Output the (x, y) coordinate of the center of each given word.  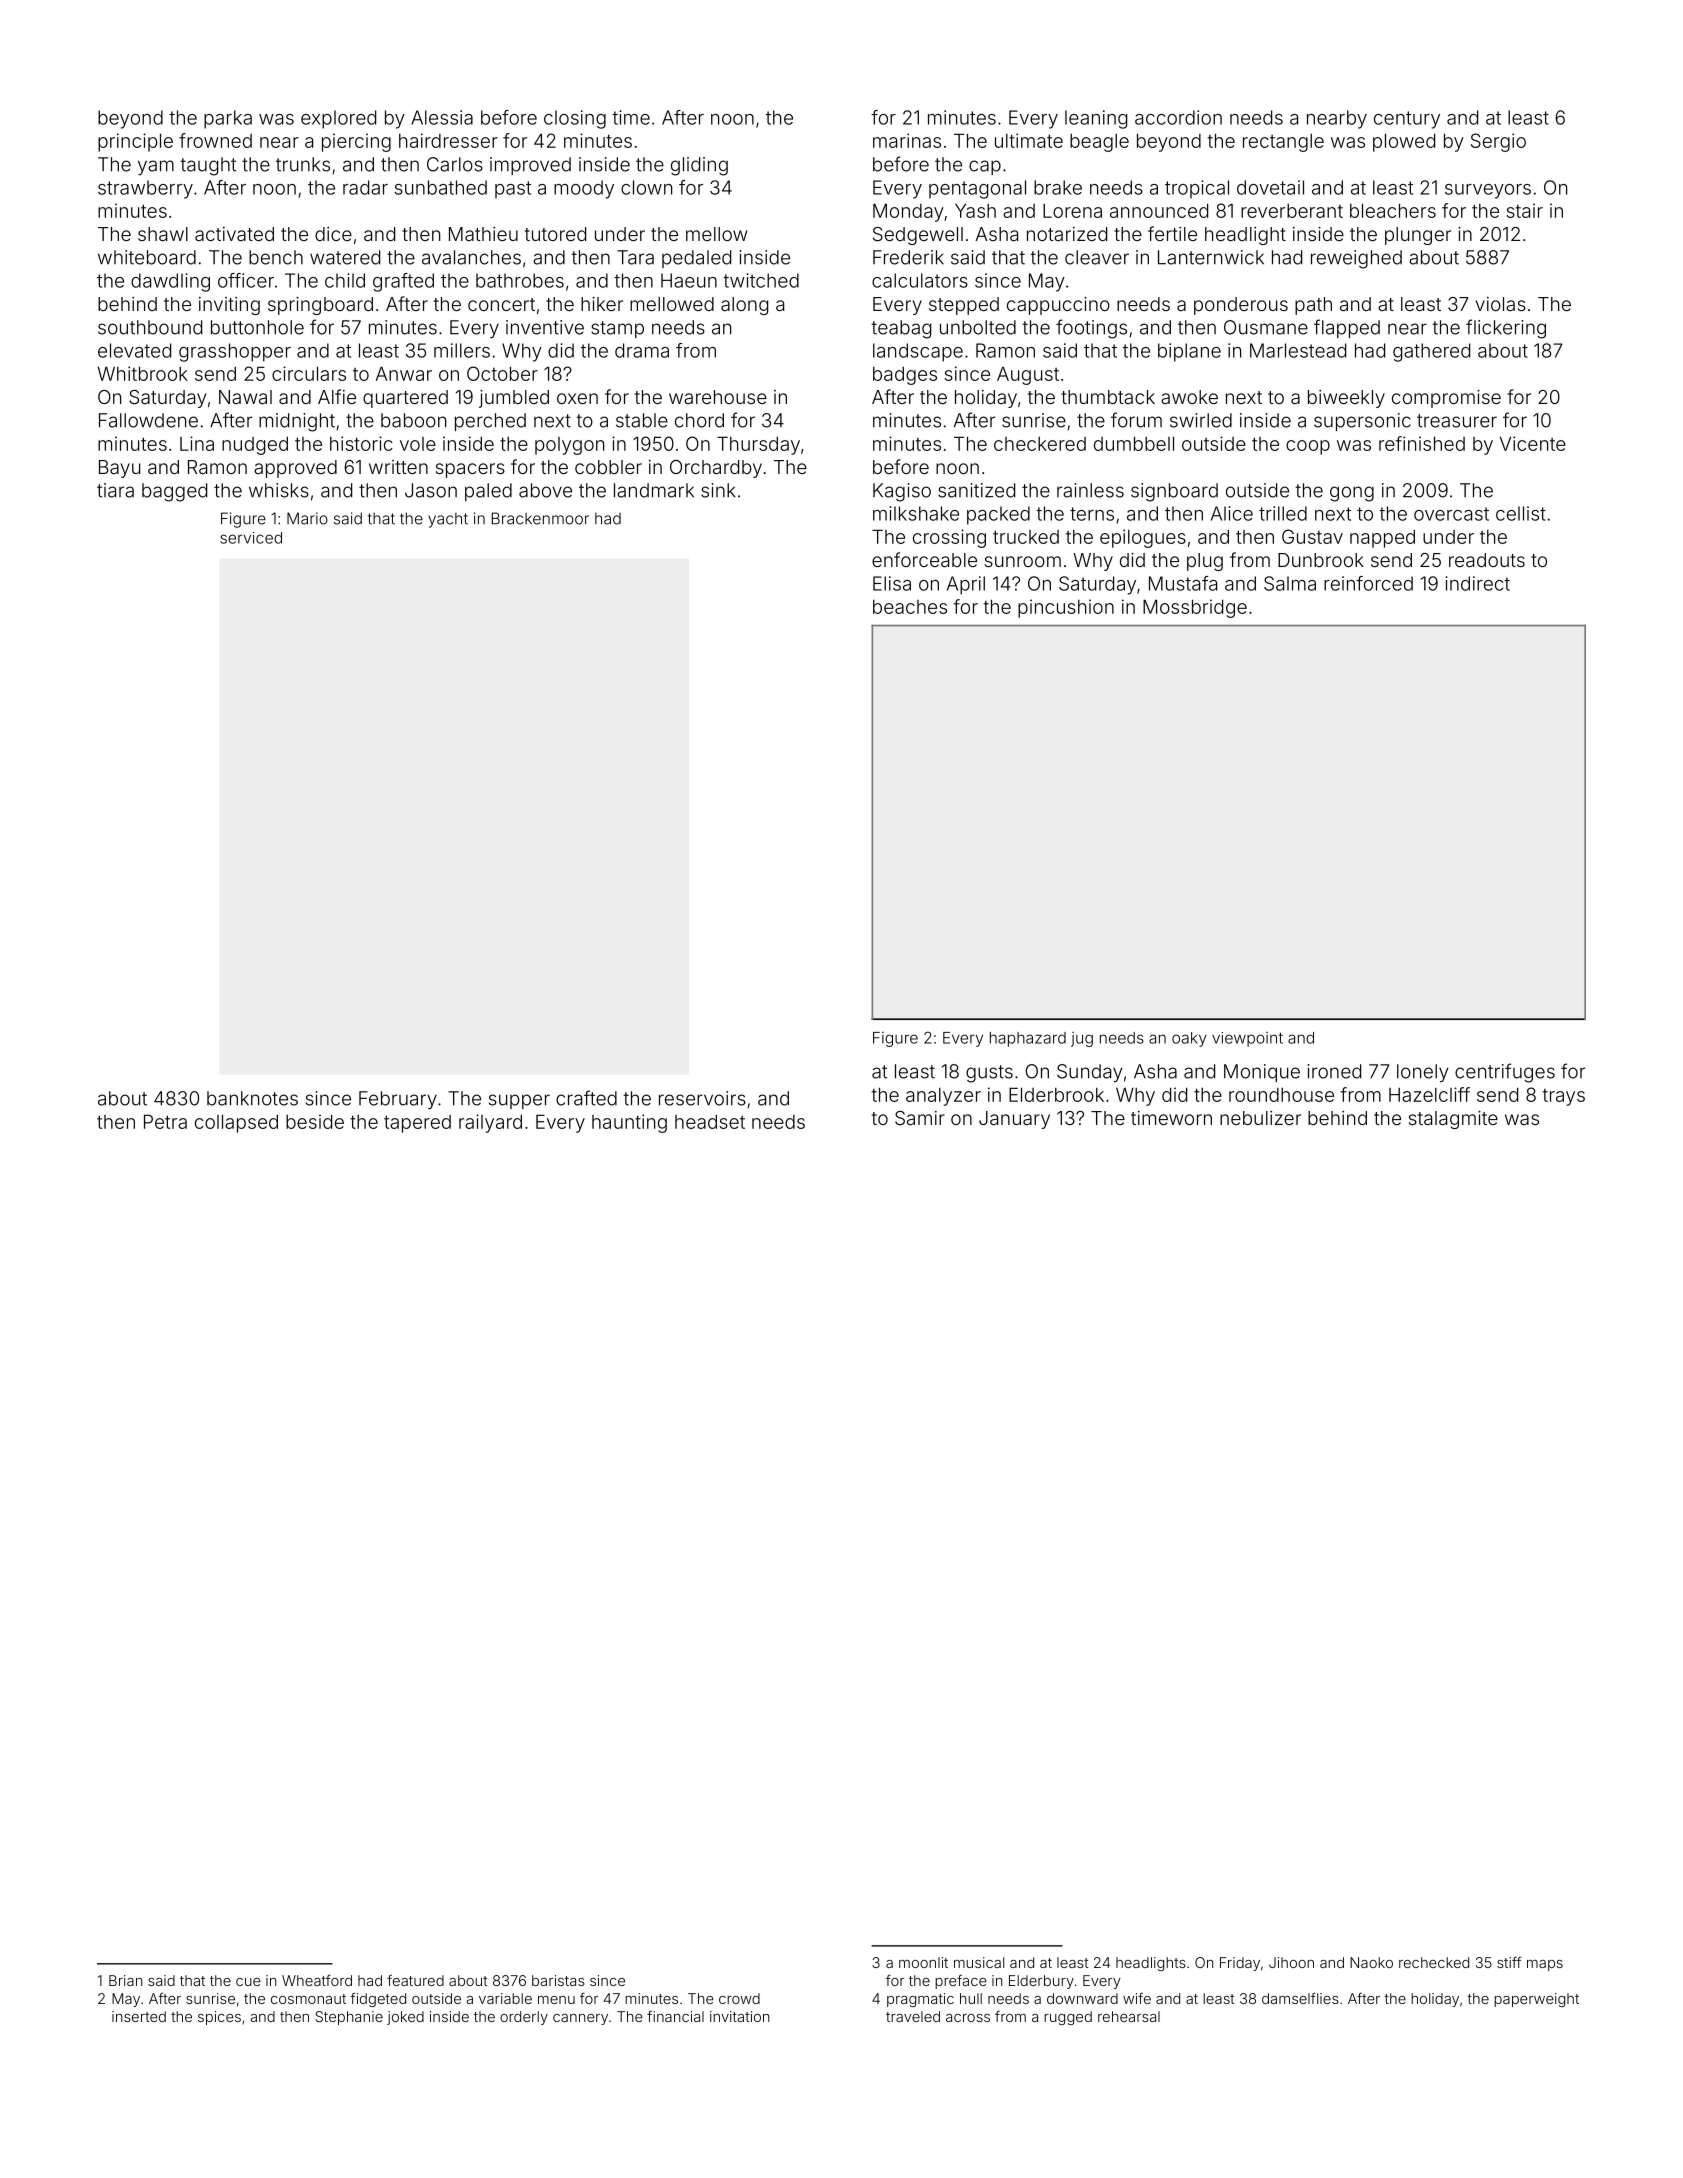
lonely (1423, 1073)
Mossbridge (1195, 608)
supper (519, 1101)
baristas (558, 1980)
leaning (1096, 119)
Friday (1240, 1964)
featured (415, 1980)
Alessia (442, 117)
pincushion (1066, 608)
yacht (448, 520)
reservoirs (702, 1098)
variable (505, 1998)
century (1407, 120)
